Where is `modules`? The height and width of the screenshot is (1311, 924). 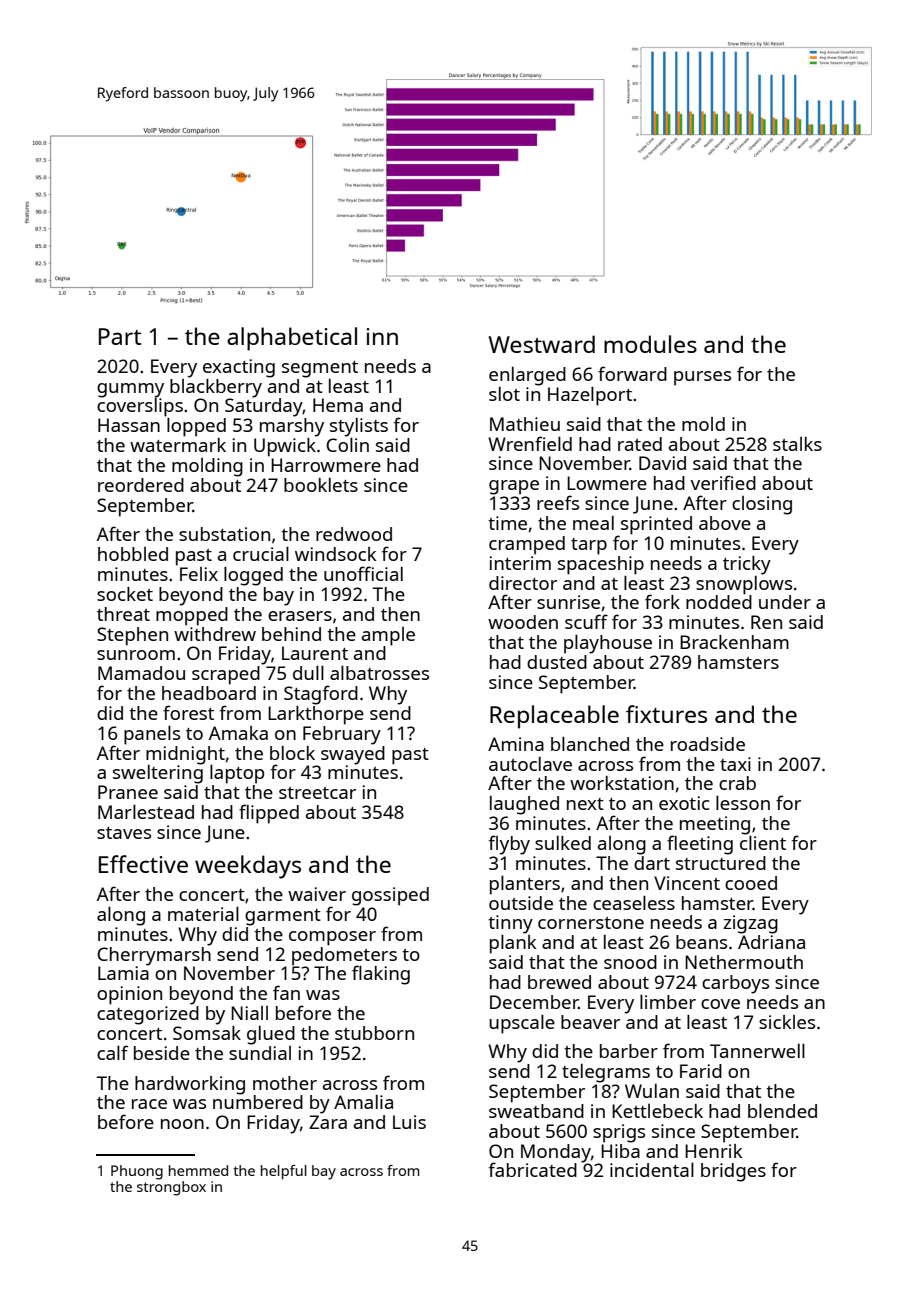 modules is located at coordinates (650, 344).
